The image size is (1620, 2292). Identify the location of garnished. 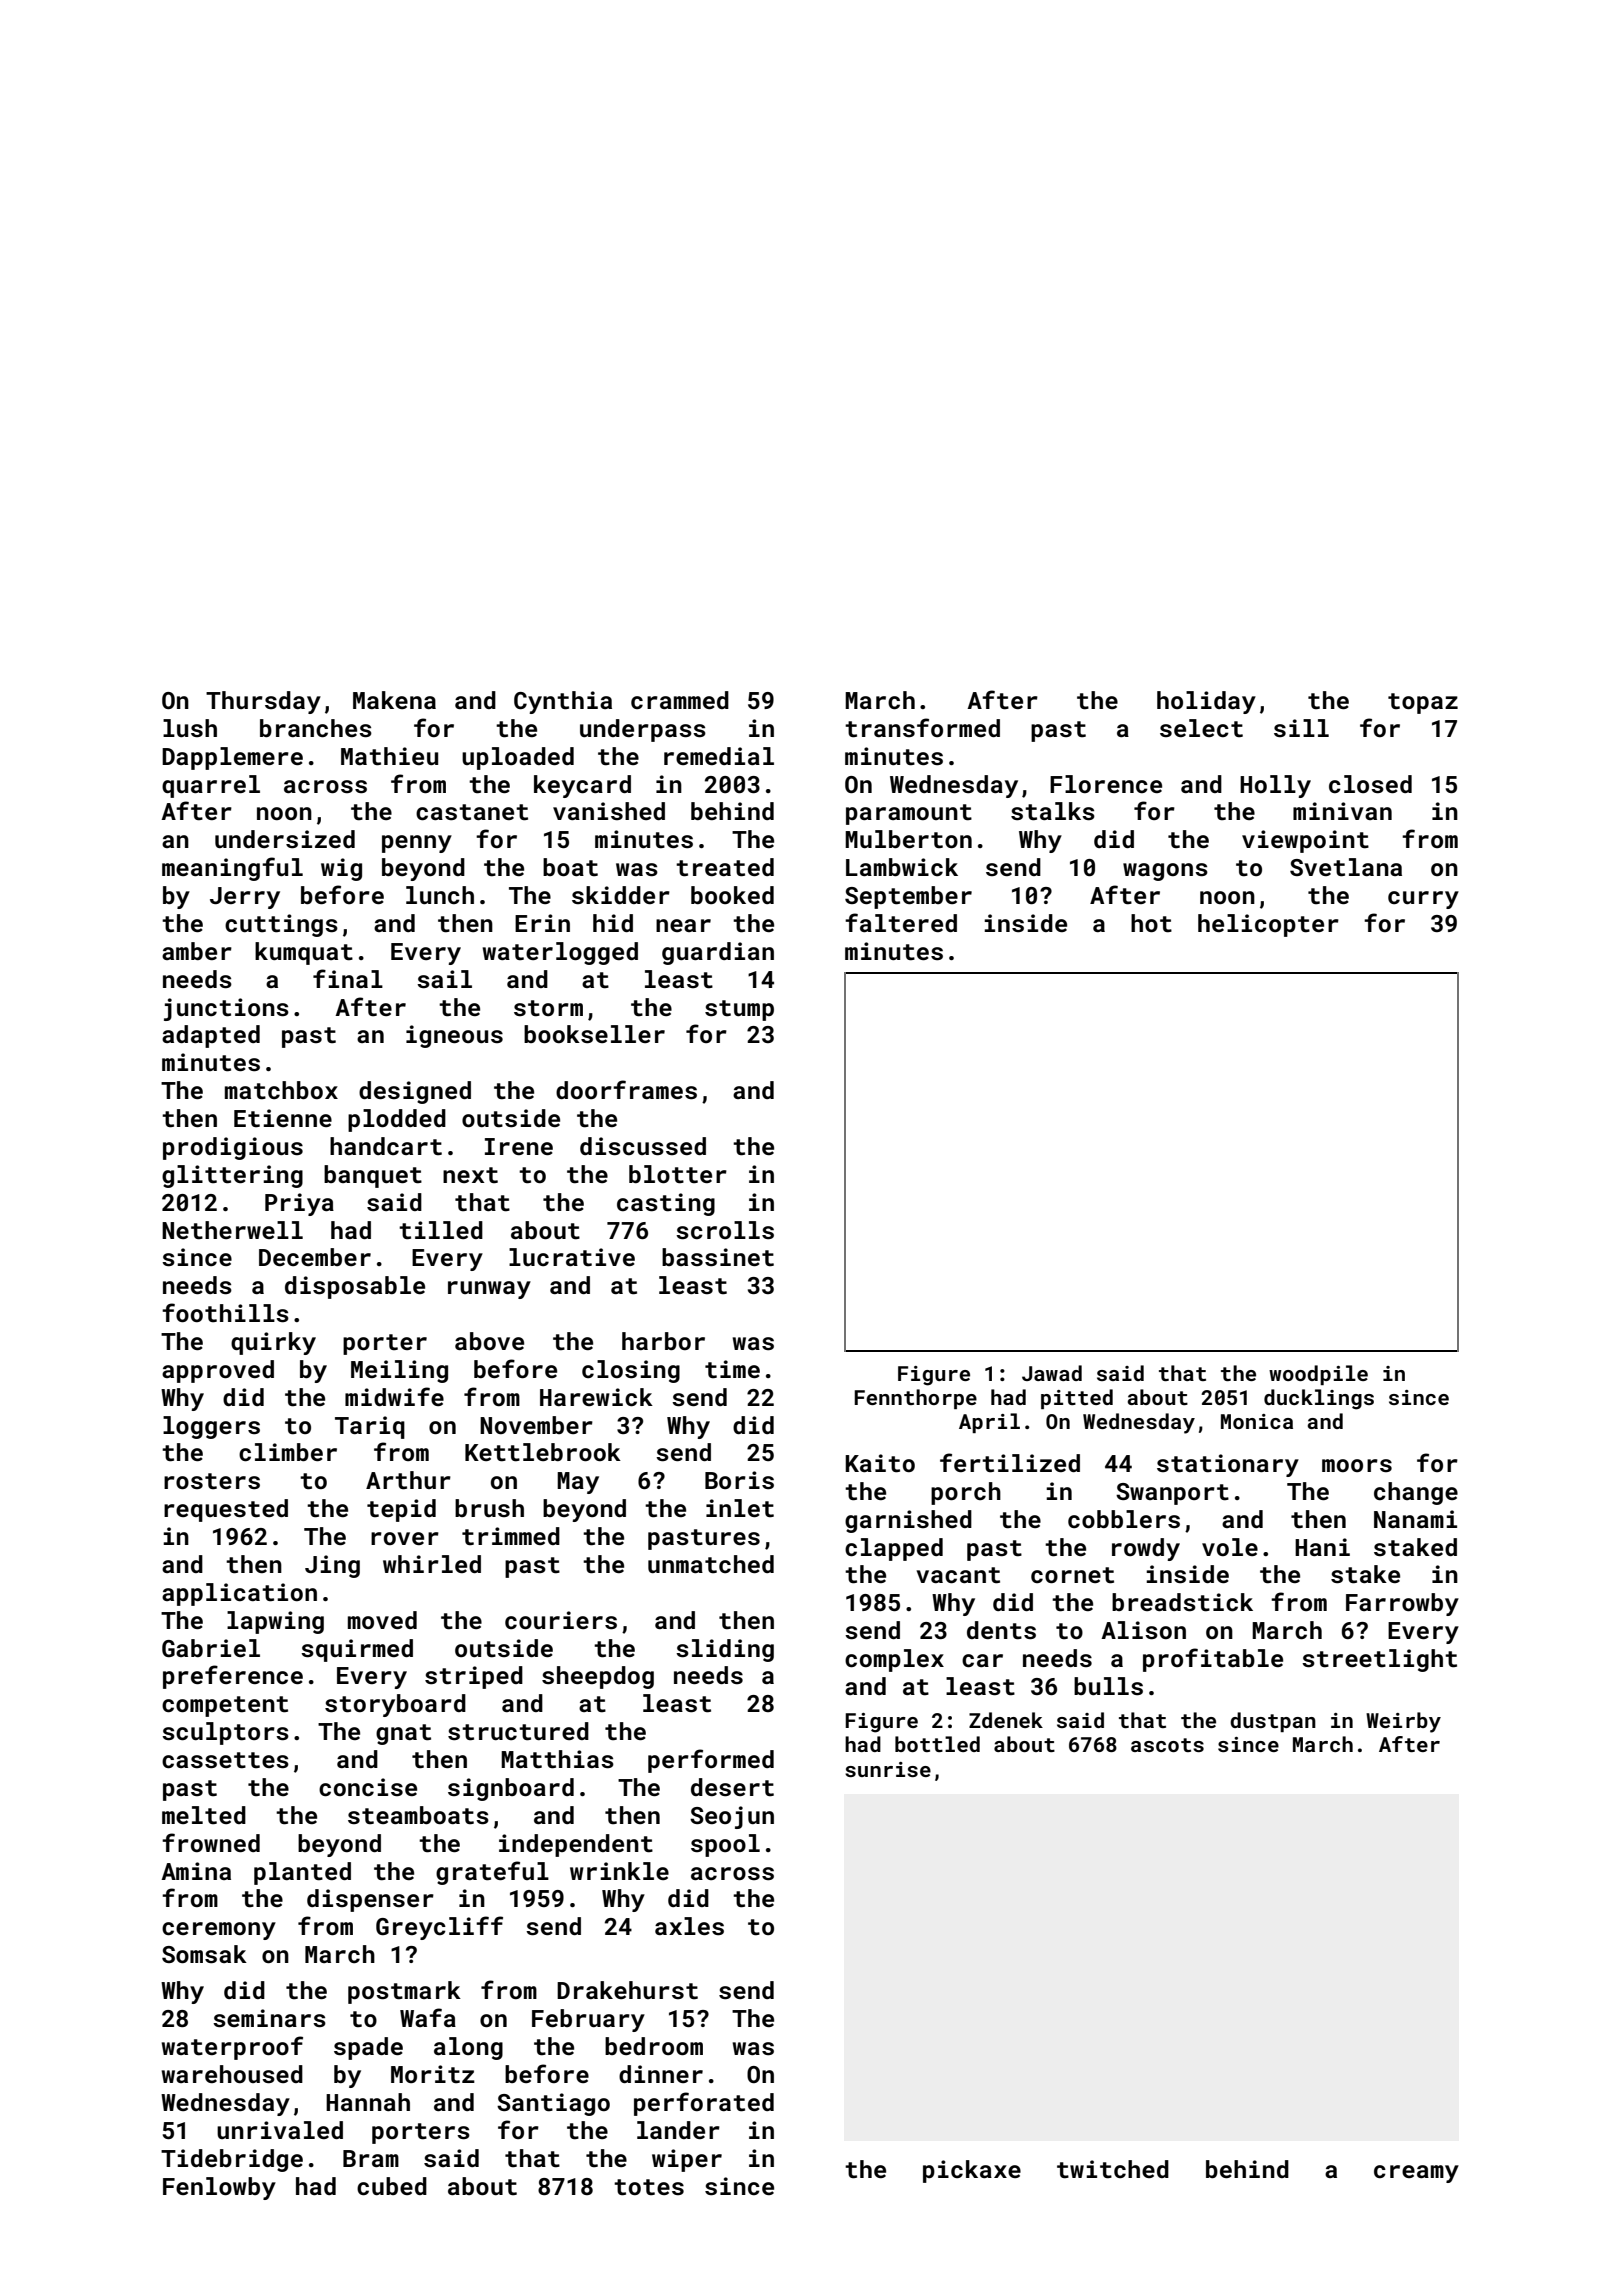
(908, 1521).
